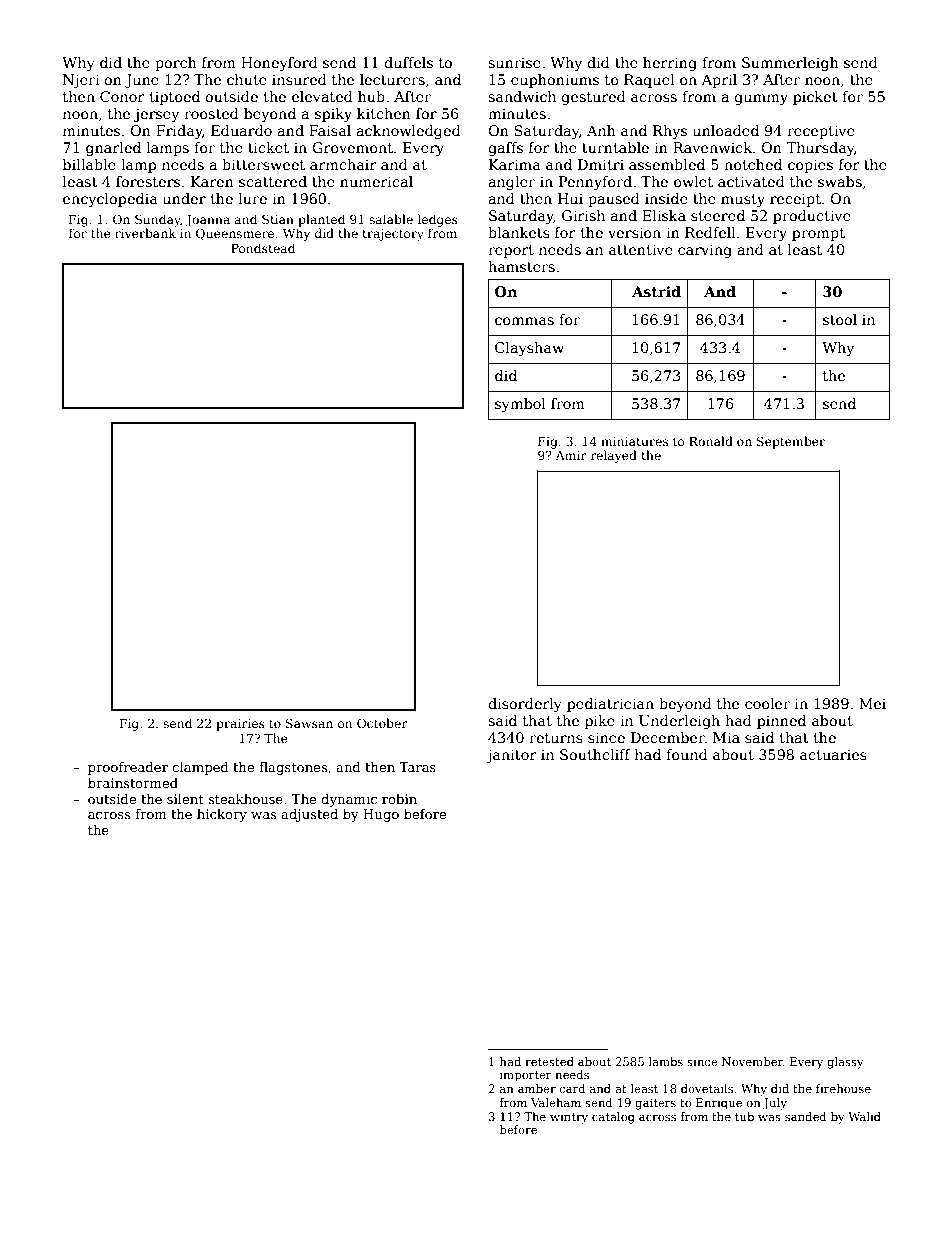 Image resolution: width=952 pixels, height=1233 pixels. Describe the element at coordinates (524, 321) in the document. I see `commas` at that location.
